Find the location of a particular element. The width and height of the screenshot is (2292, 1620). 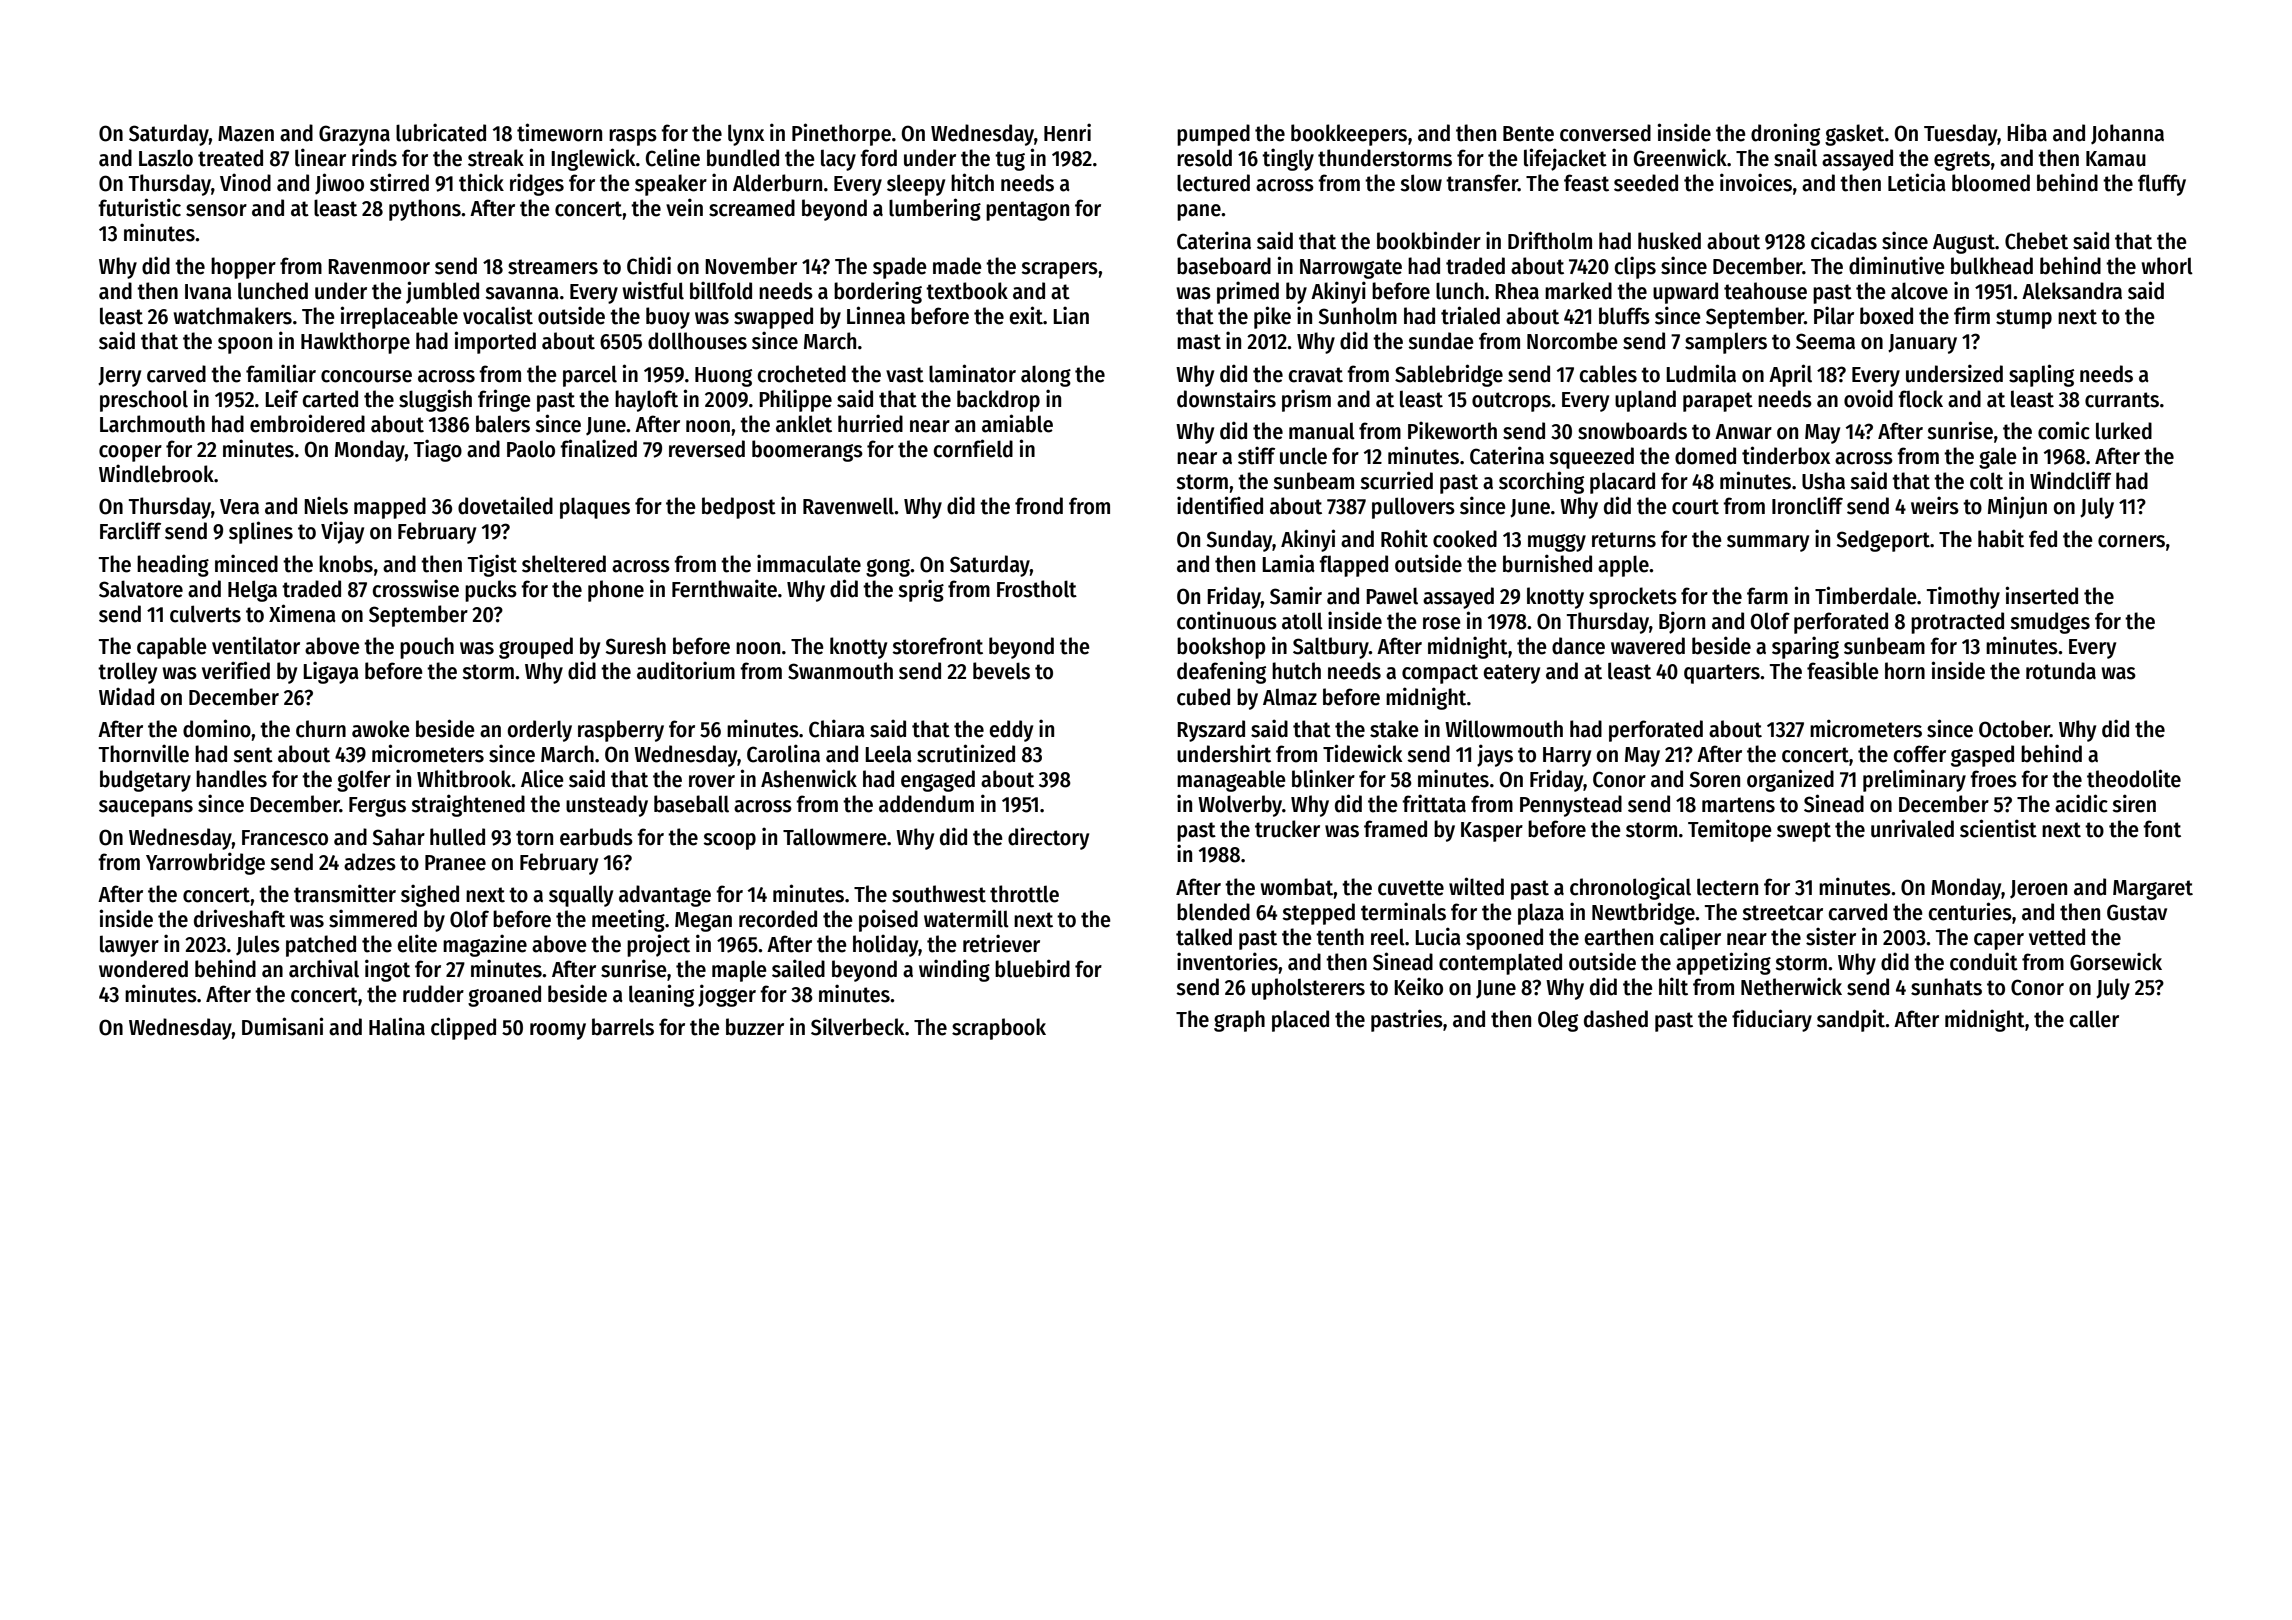

colt is located at coordinates (1986, 481).
